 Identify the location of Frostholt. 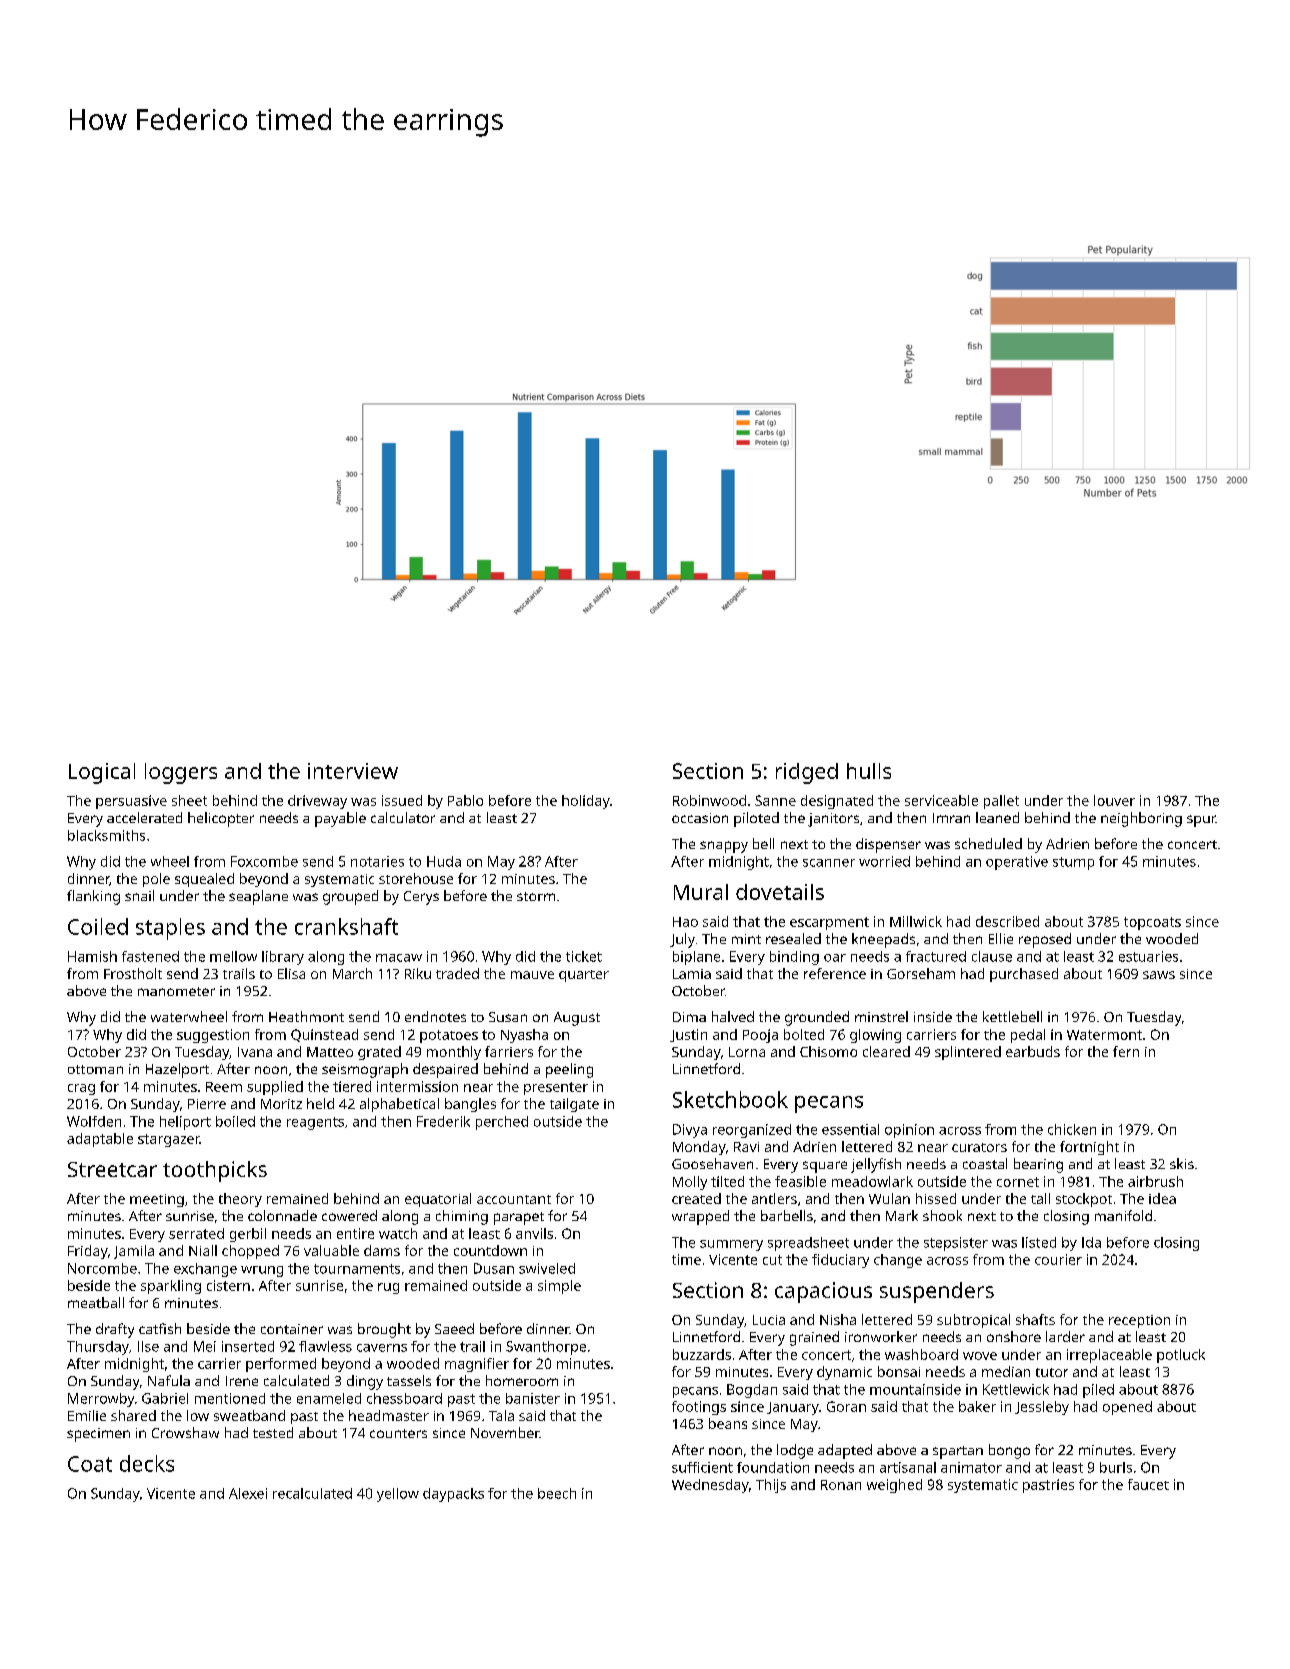
(133, 973).
